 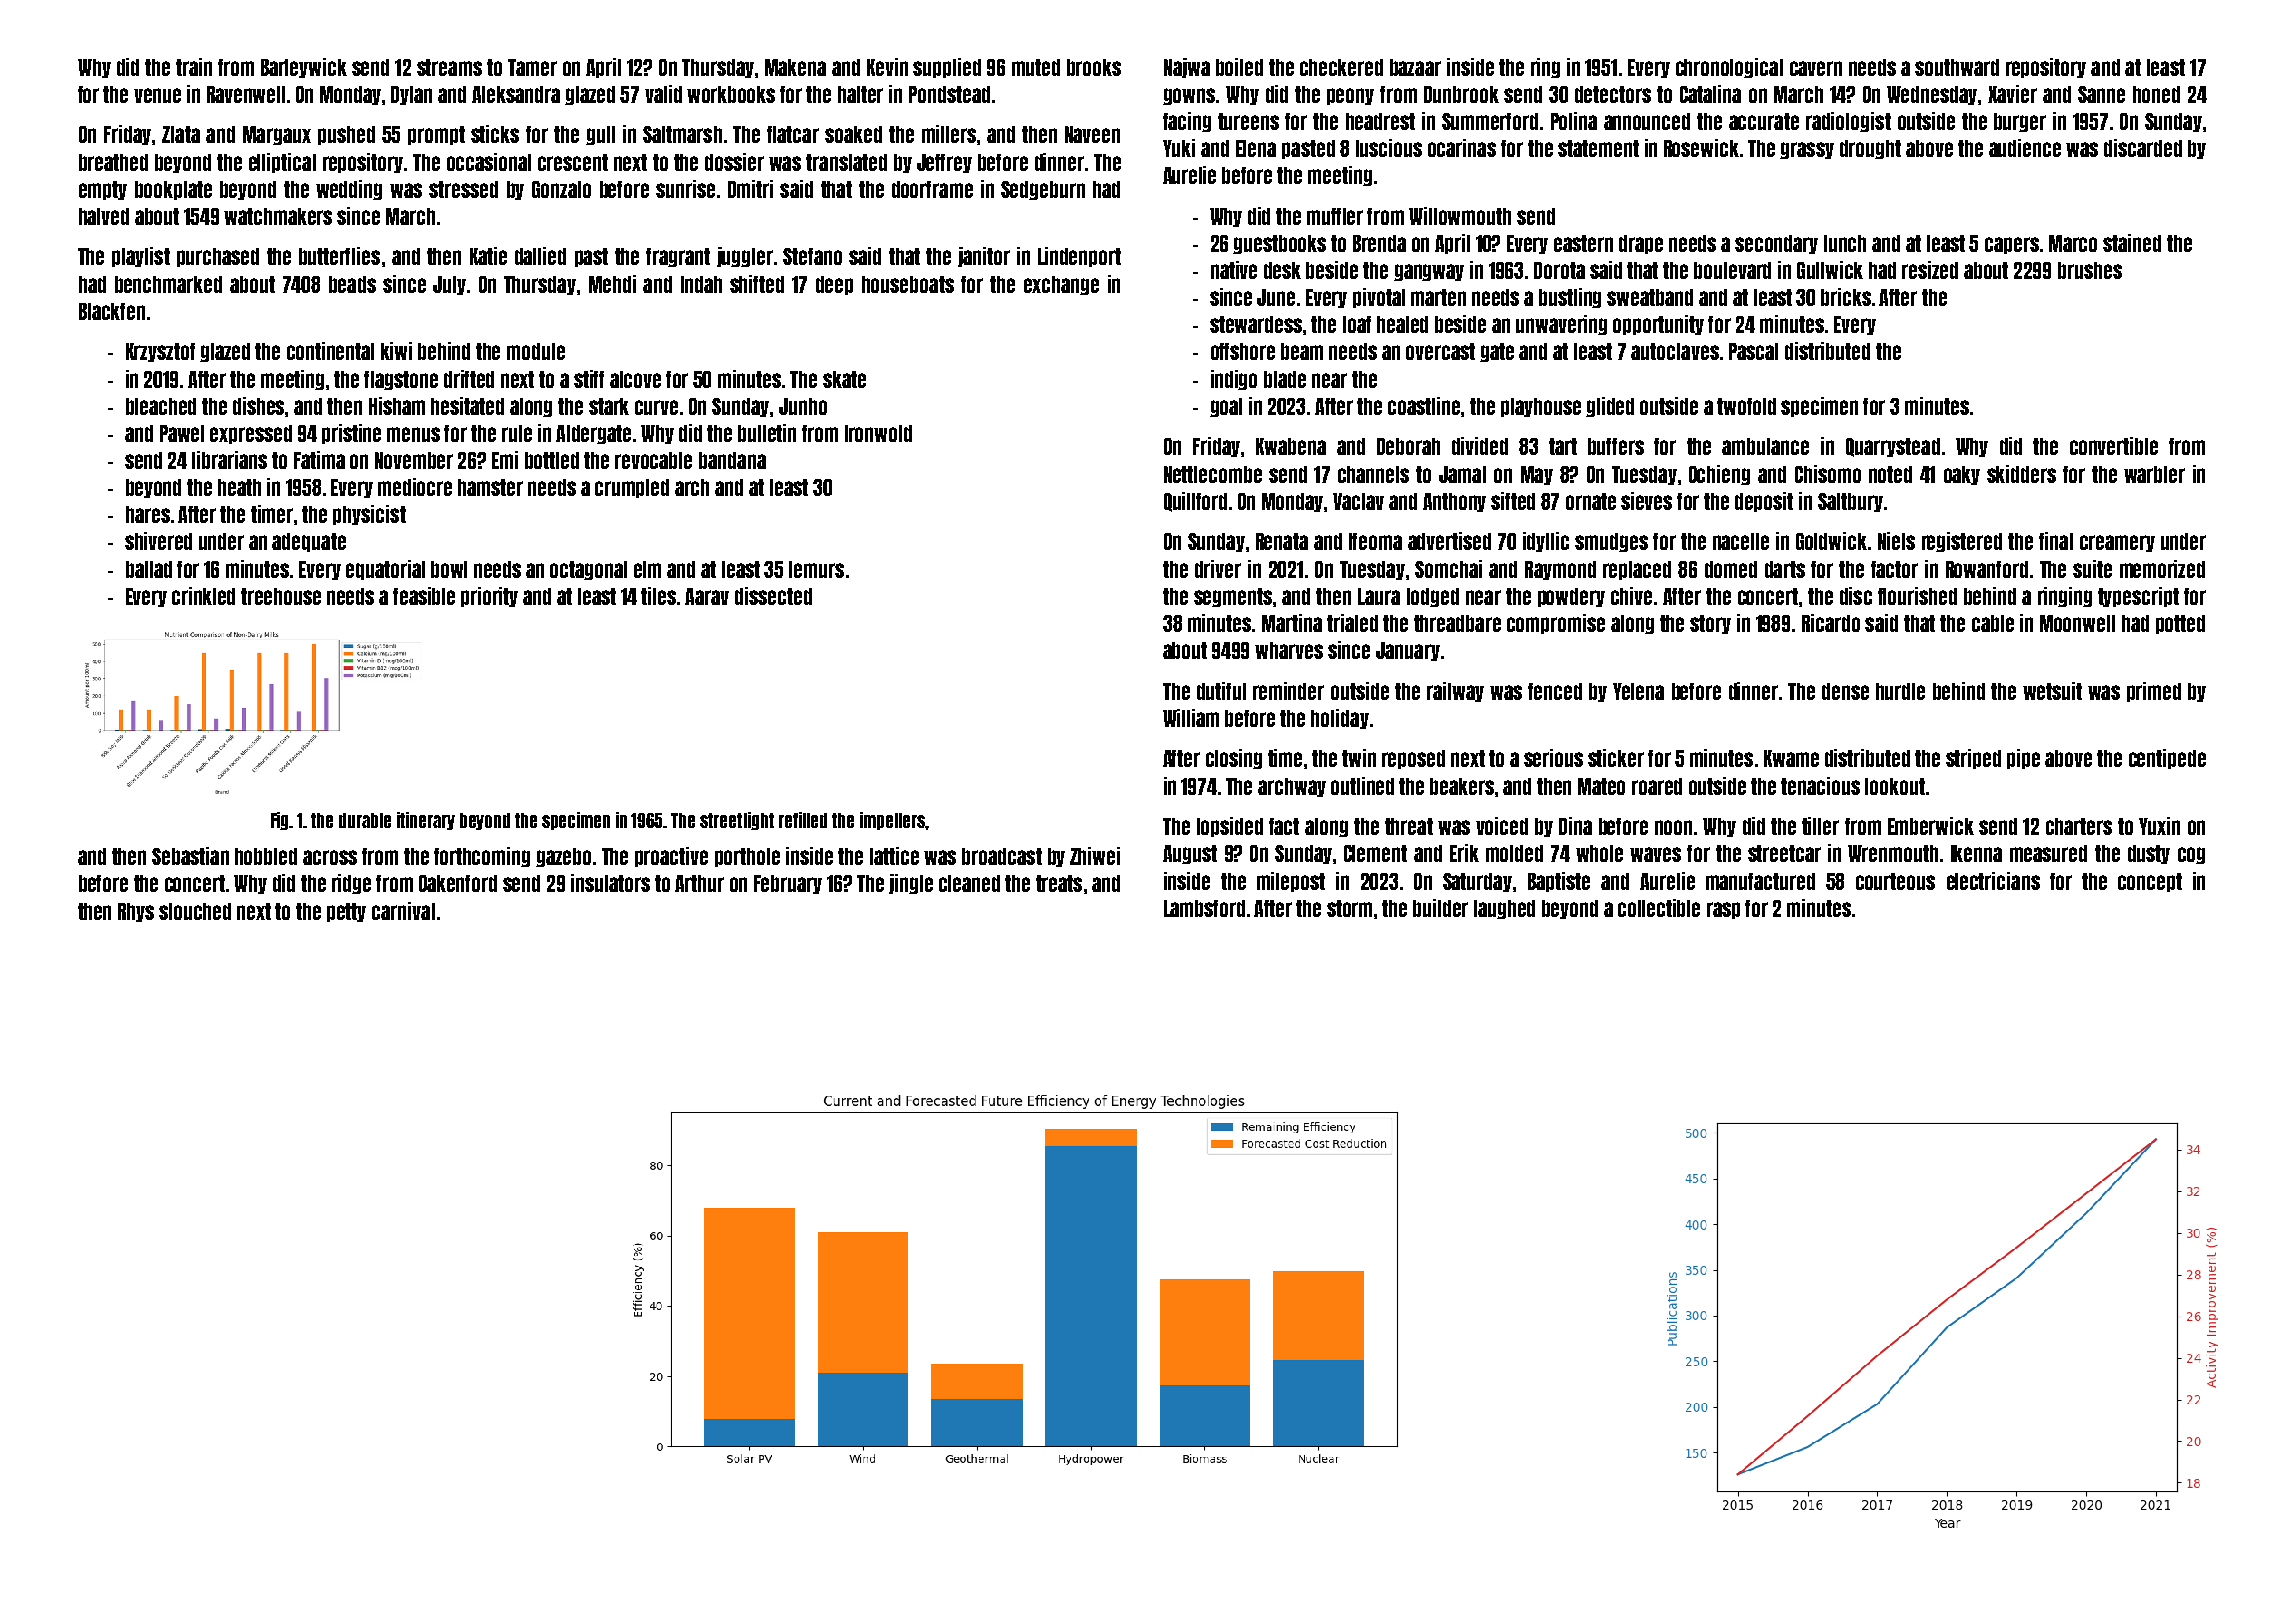 I want to click on train, so click(x=194, y=67).
